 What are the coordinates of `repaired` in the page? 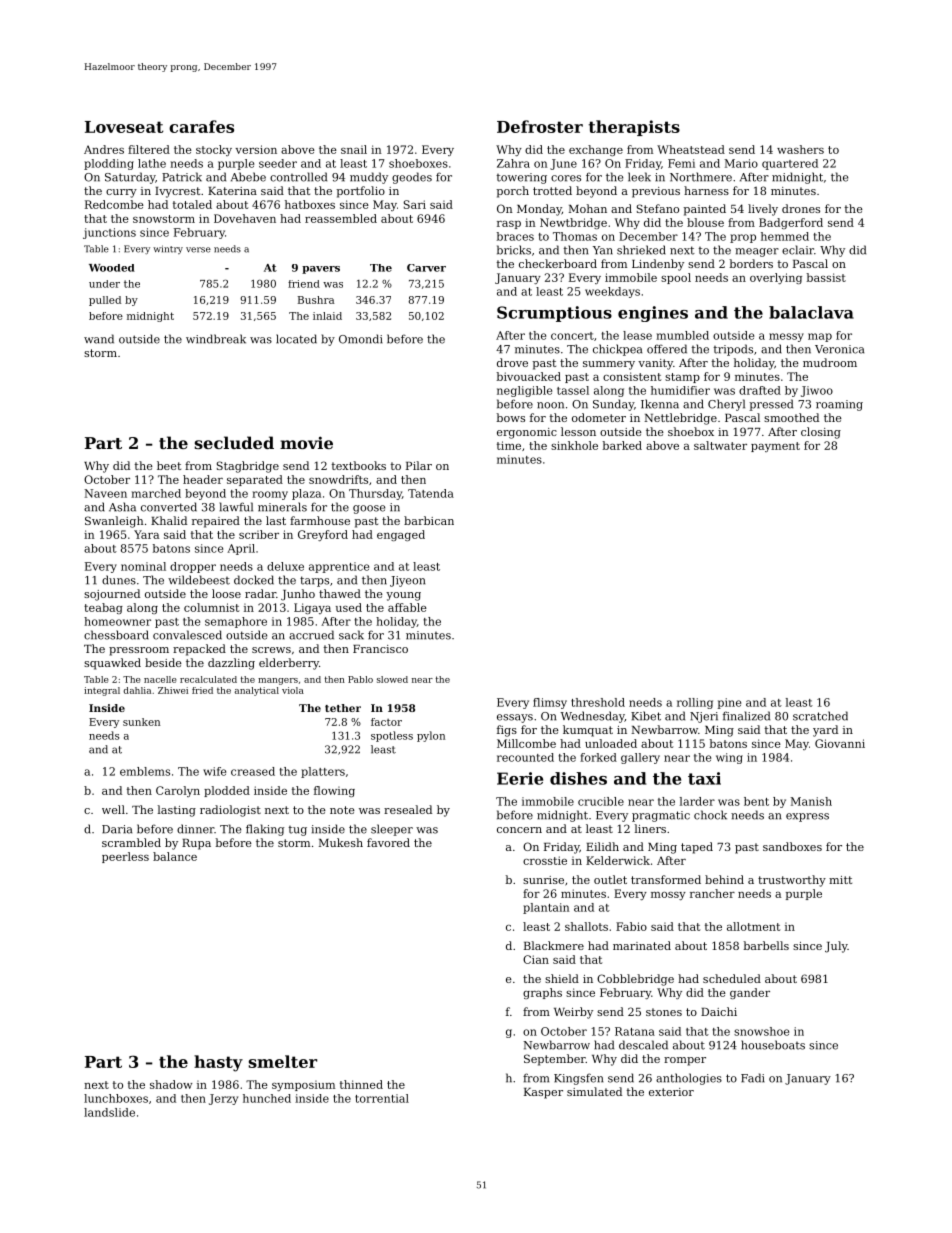 It's located at (216, 522).
